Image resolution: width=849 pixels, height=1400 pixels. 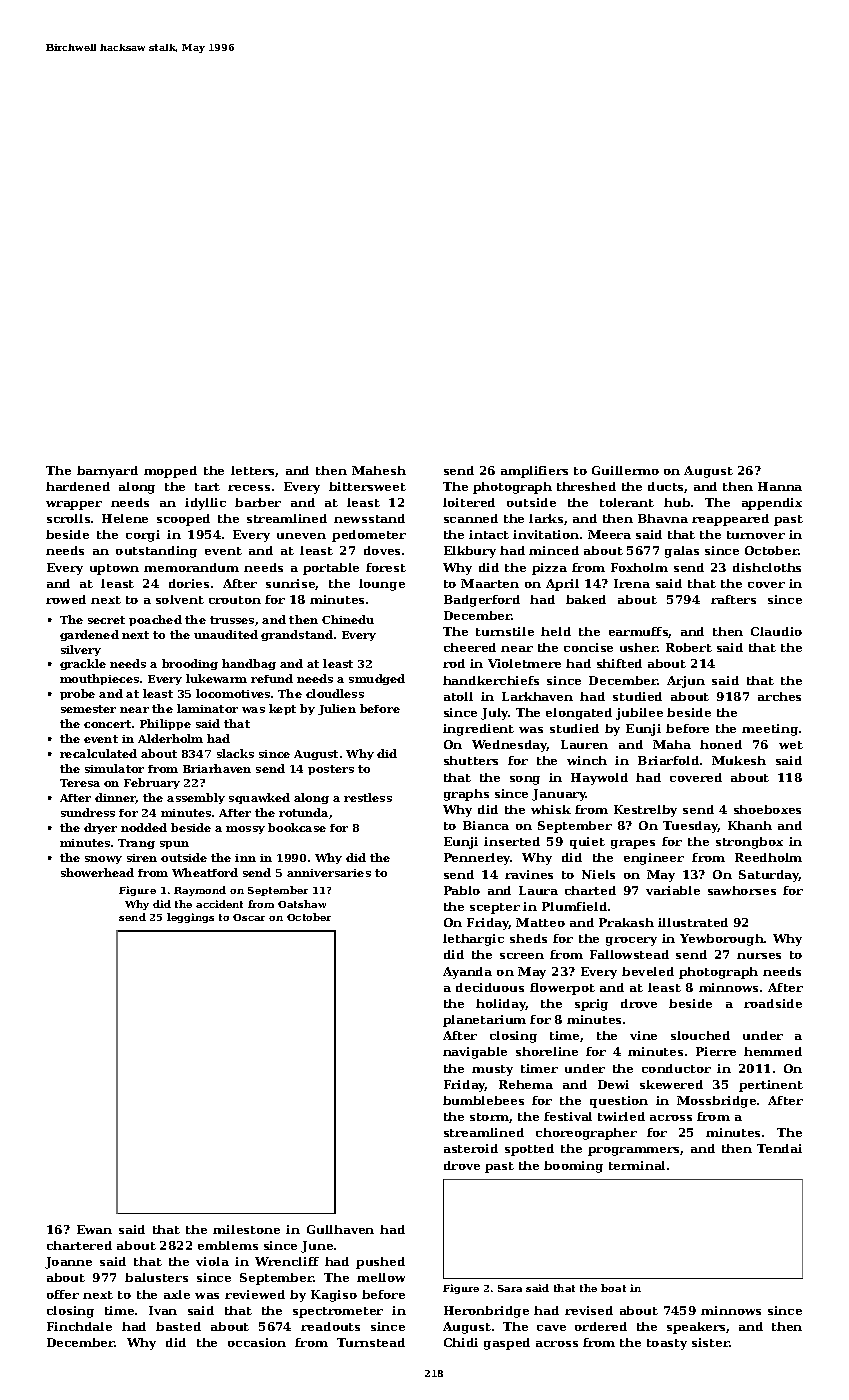 I want to click on letters, so click(x=252, y=470).
